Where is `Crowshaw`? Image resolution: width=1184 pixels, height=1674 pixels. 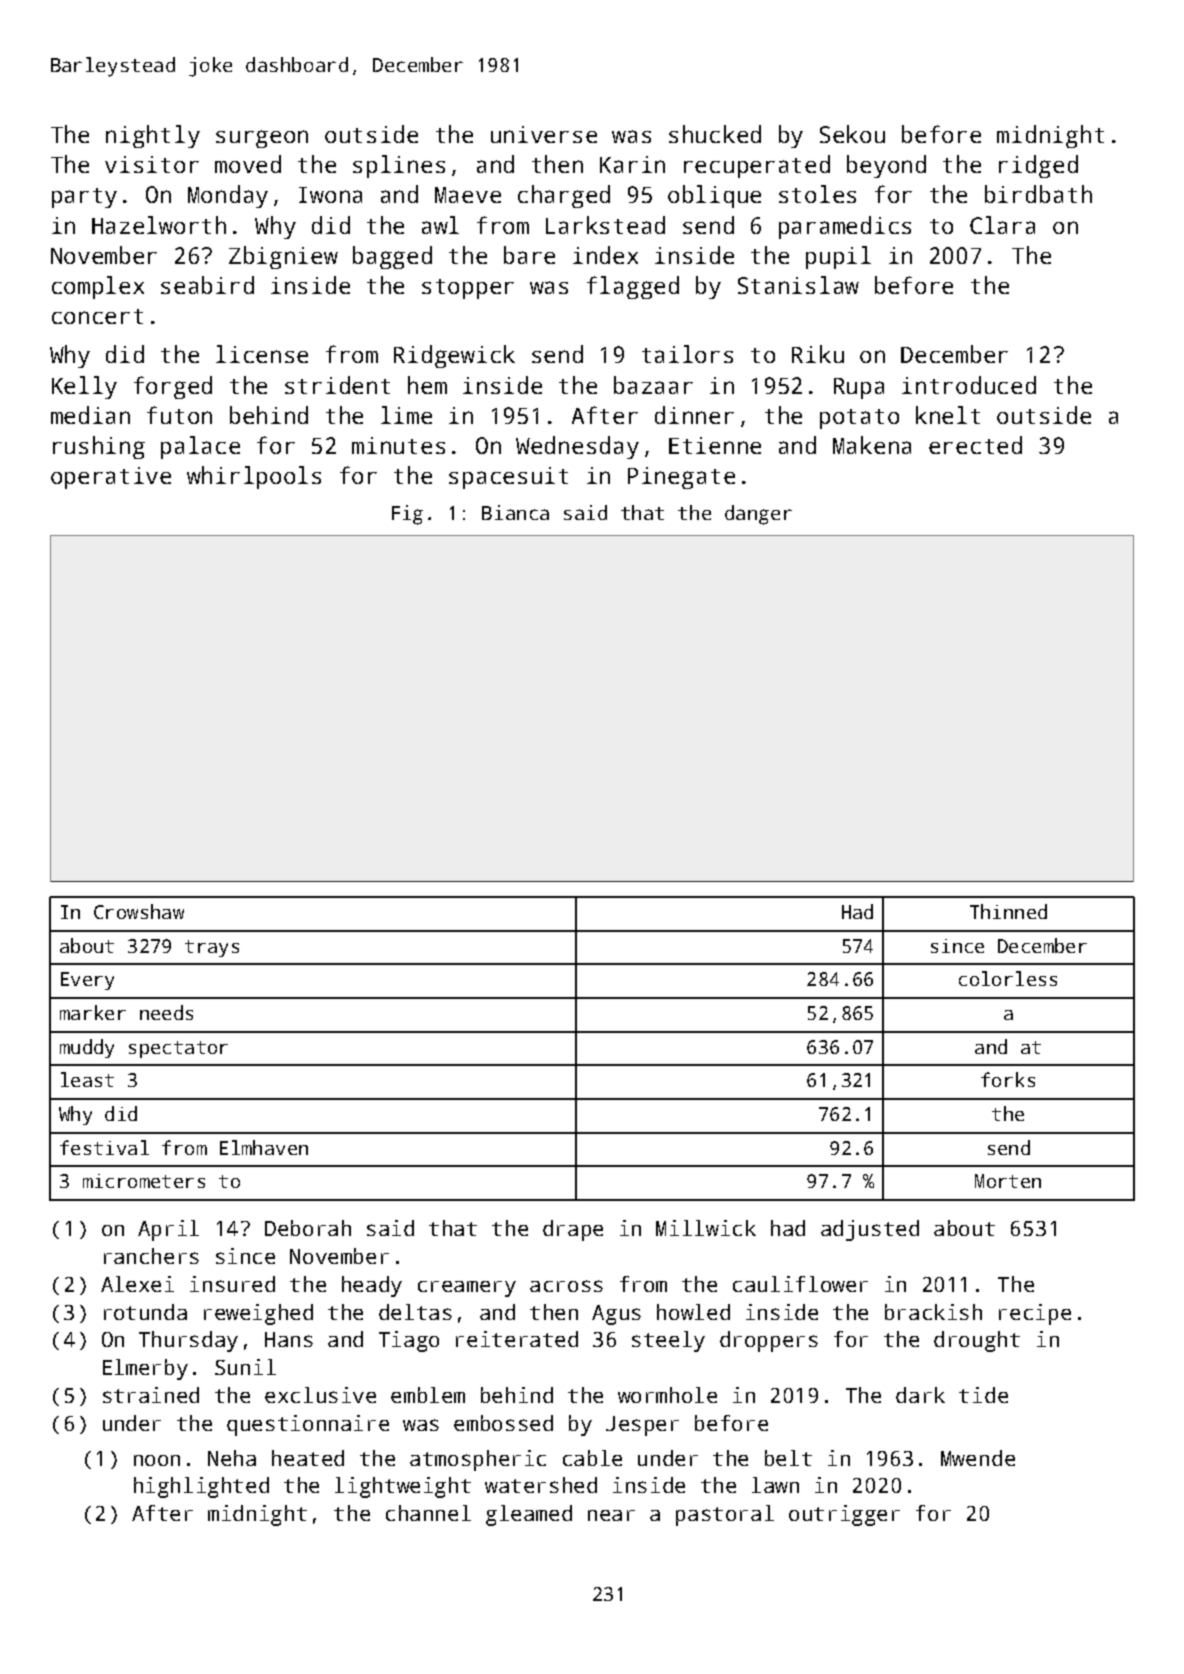
Crowshaw is located at coordinates (139, 911).
